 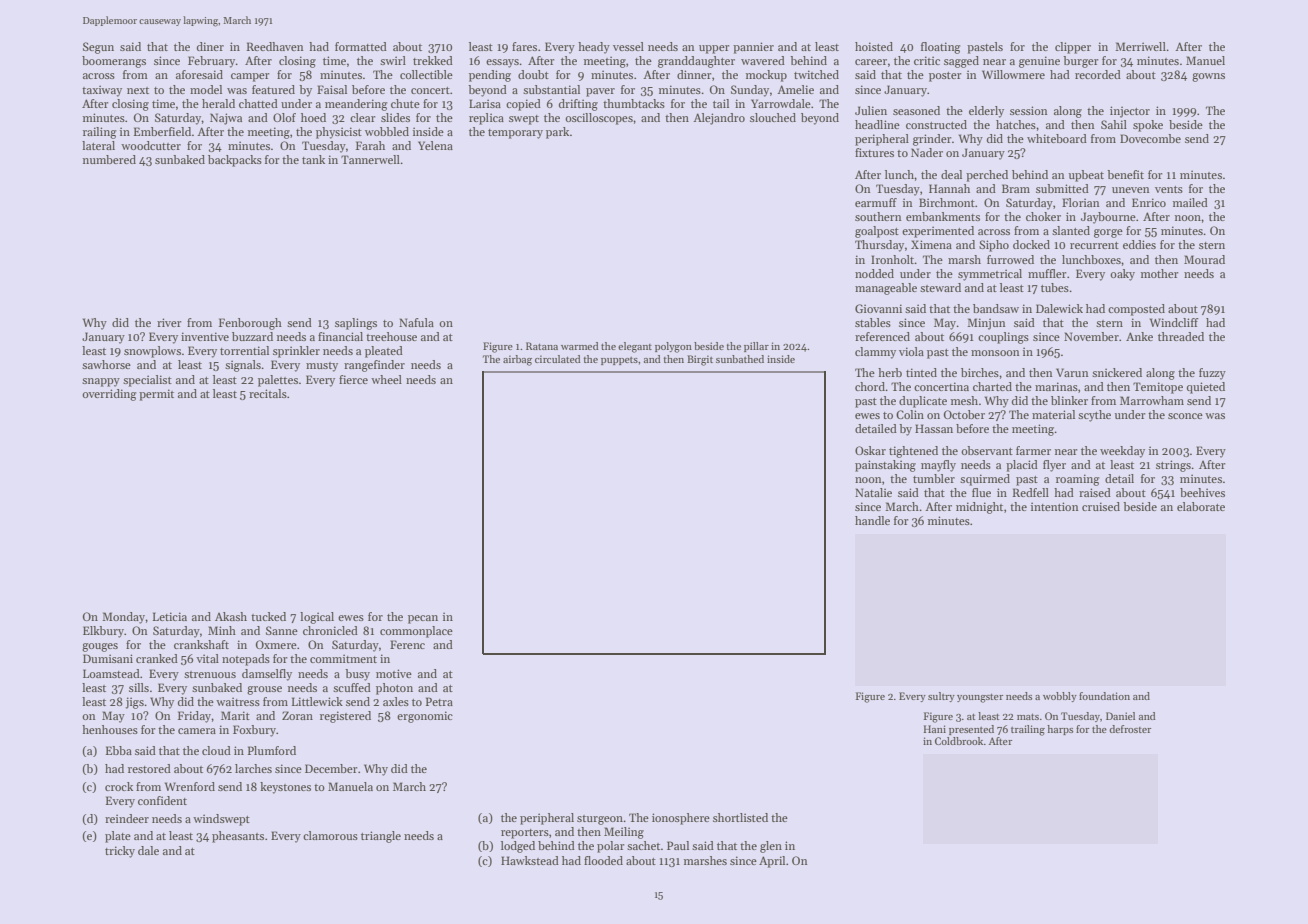 What do you see at coordinates (357, 675) in the screenshot?
I see `busy` at bounding box center [357, 675].
